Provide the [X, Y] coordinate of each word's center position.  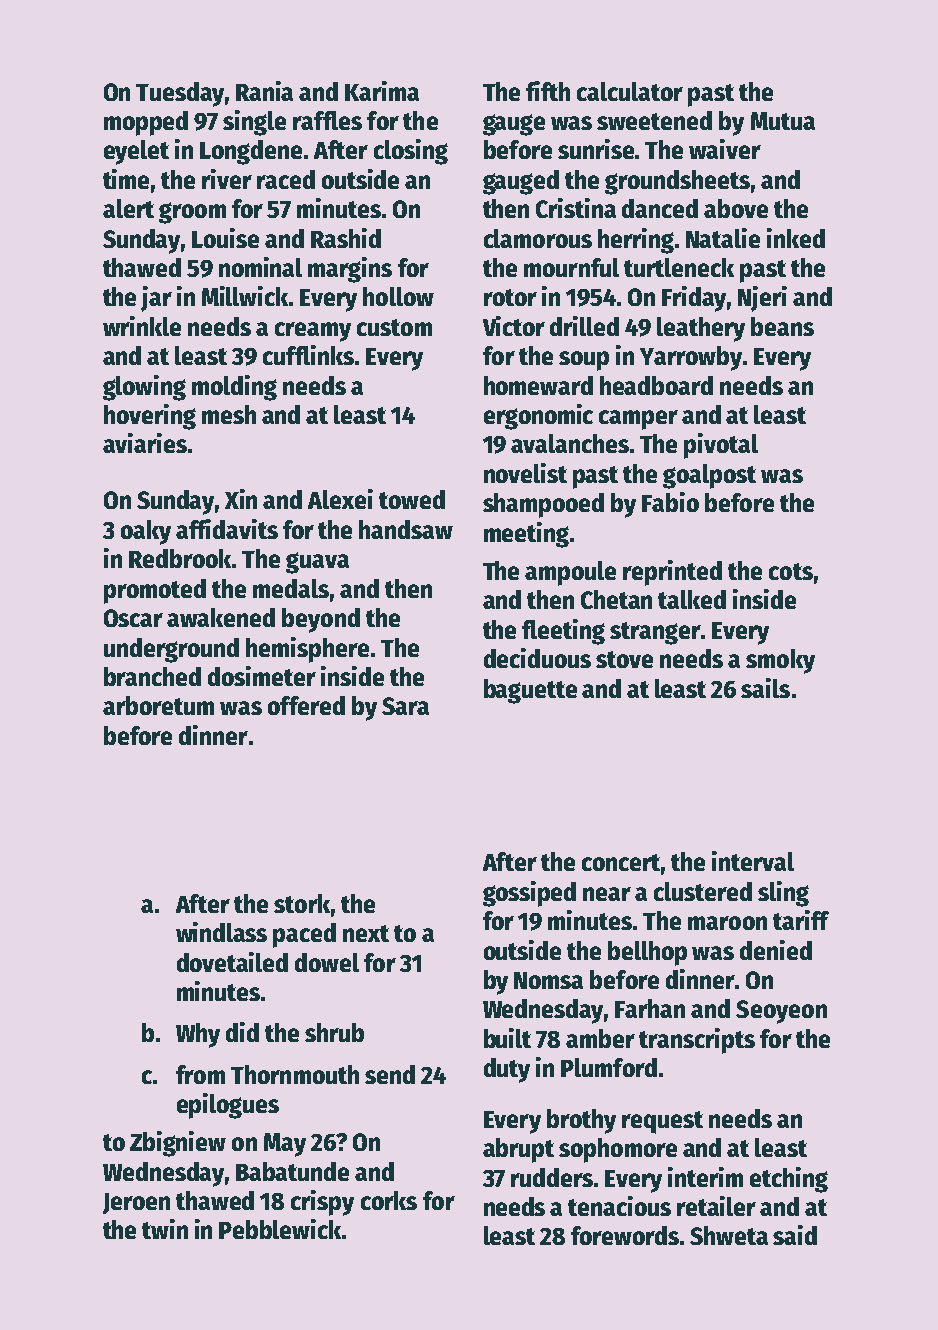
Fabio [670, 502]
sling [783, 894]
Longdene [251, 152]
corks [389, 1200]
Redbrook [180, 558]
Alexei [340, 499]
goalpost [709, 476]
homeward [538, 385]
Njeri [762, 299]
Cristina [576, 208]
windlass [221, 932]
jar [156, 299]
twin [165, 1229]
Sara [405, 706]
